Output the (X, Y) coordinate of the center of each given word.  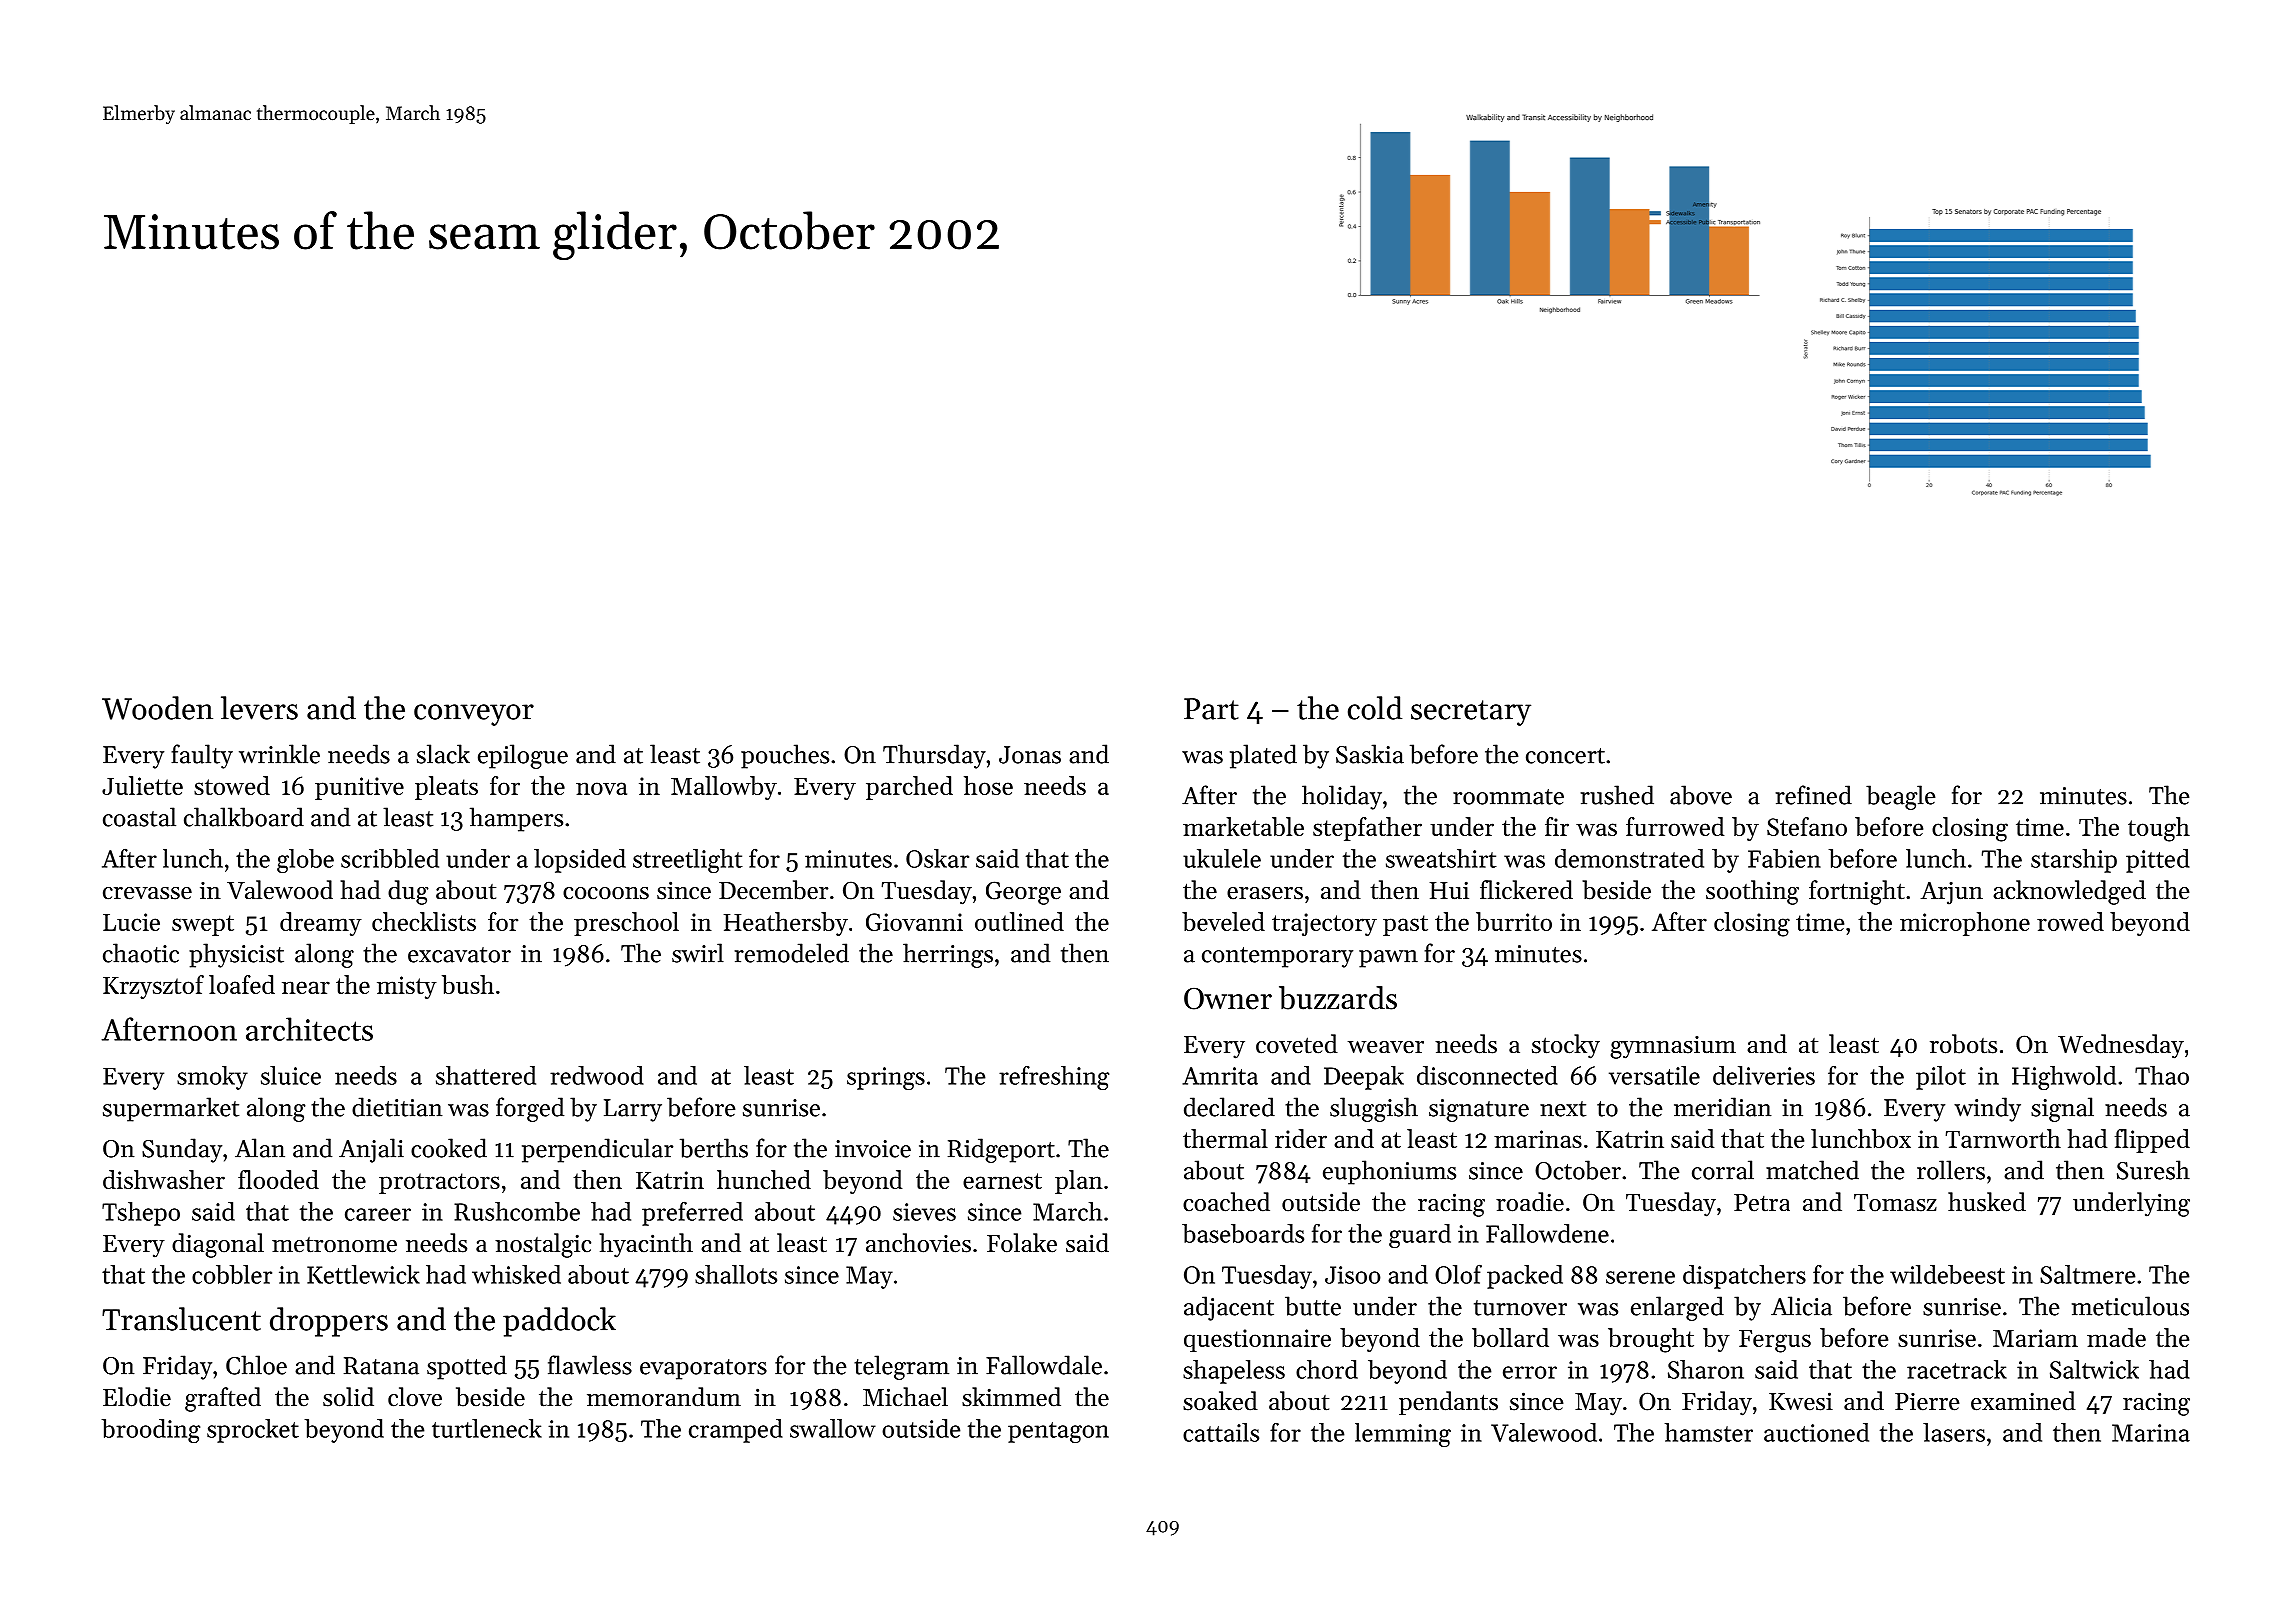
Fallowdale (1044, 1365)
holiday (1342, 797)
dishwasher (164, 1179)
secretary (1471, 713)
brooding (151, 1431)
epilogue (523, 756)
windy (1987, 1109)
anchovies (918, 1243)
